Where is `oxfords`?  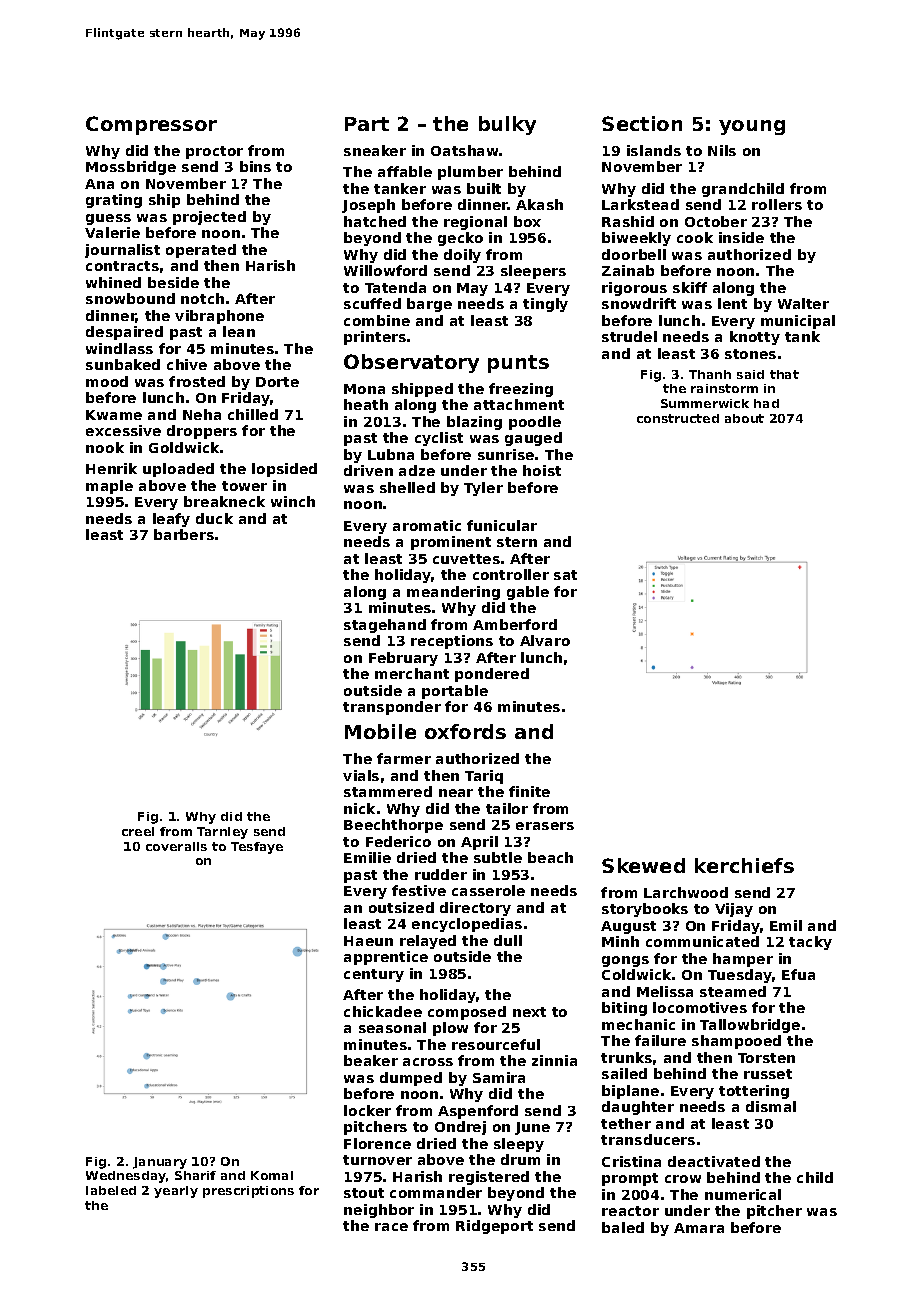
oxfords is located at coordinates (465, 731).
